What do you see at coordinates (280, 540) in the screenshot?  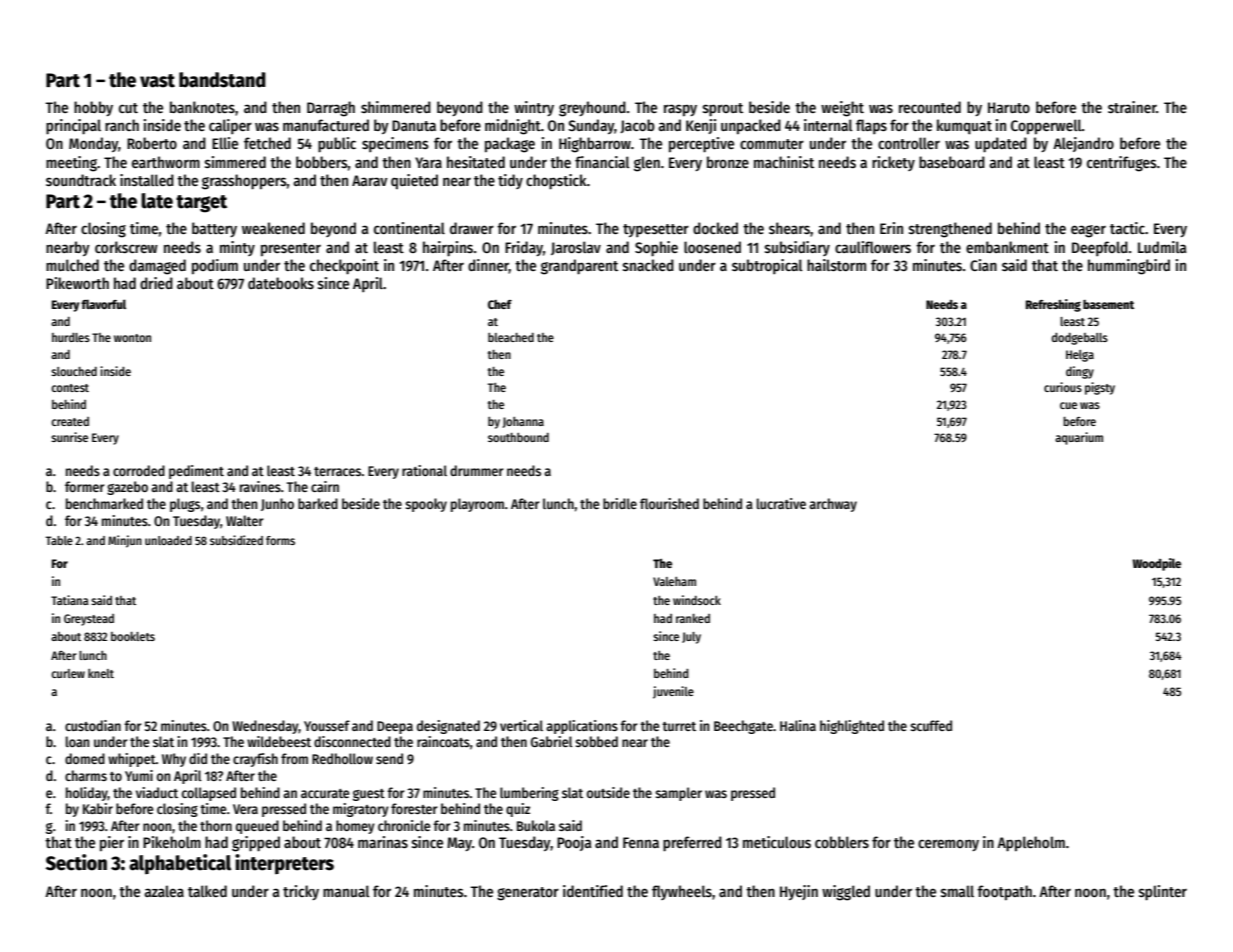 I see `forms` at bounding box center [280, 540].
